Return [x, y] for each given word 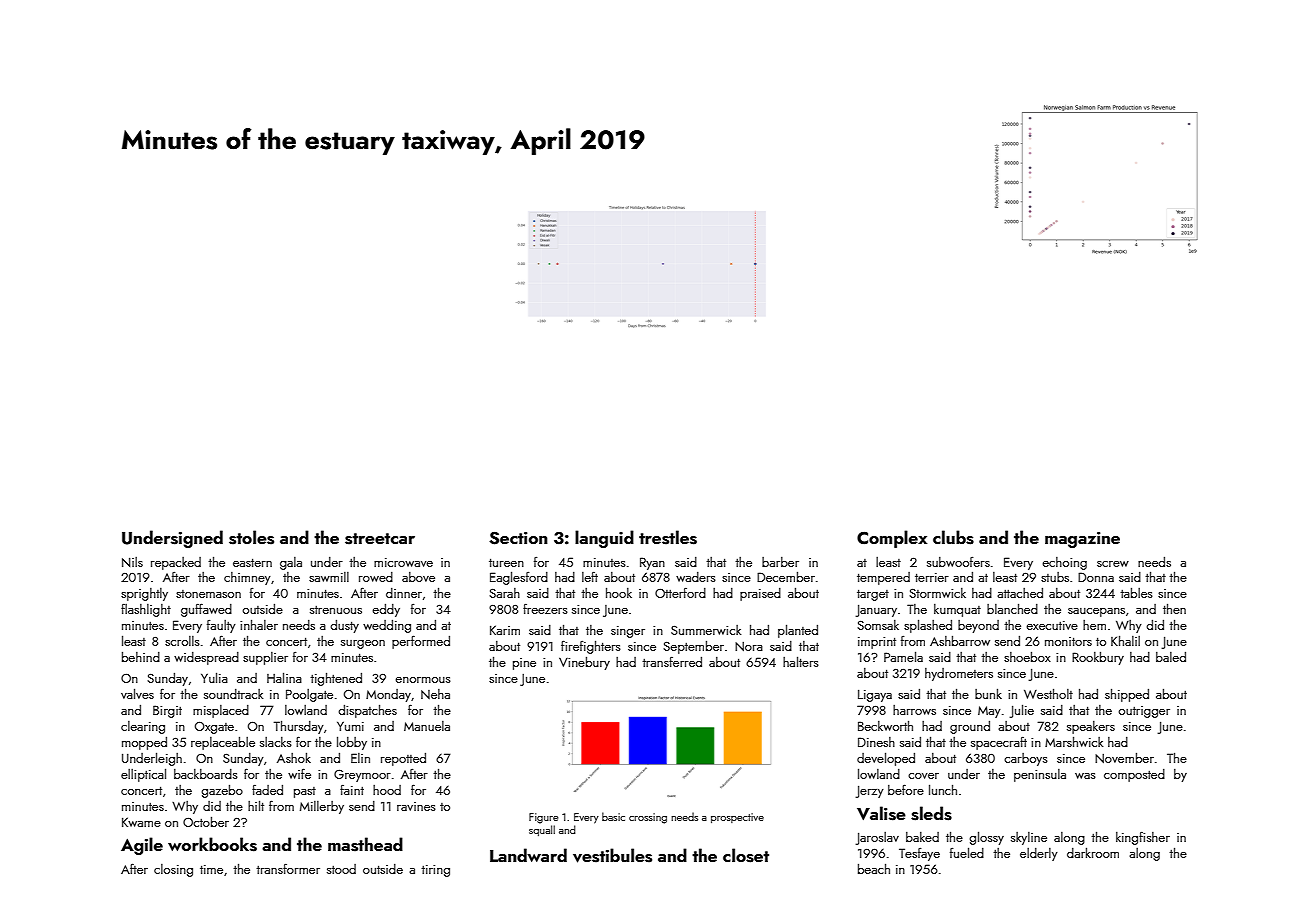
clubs [953, 537]
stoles [251, 537]
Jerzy [870, 792]
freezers [545, 608]
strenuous [336, 610]
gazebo [222, 791]
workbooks [212, 844]
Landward [528, 855]
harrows [914, 710]
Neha [435, 694]
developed [886, 759]
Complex [892, 539]
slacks [276, 742]
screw [1113, 564]
